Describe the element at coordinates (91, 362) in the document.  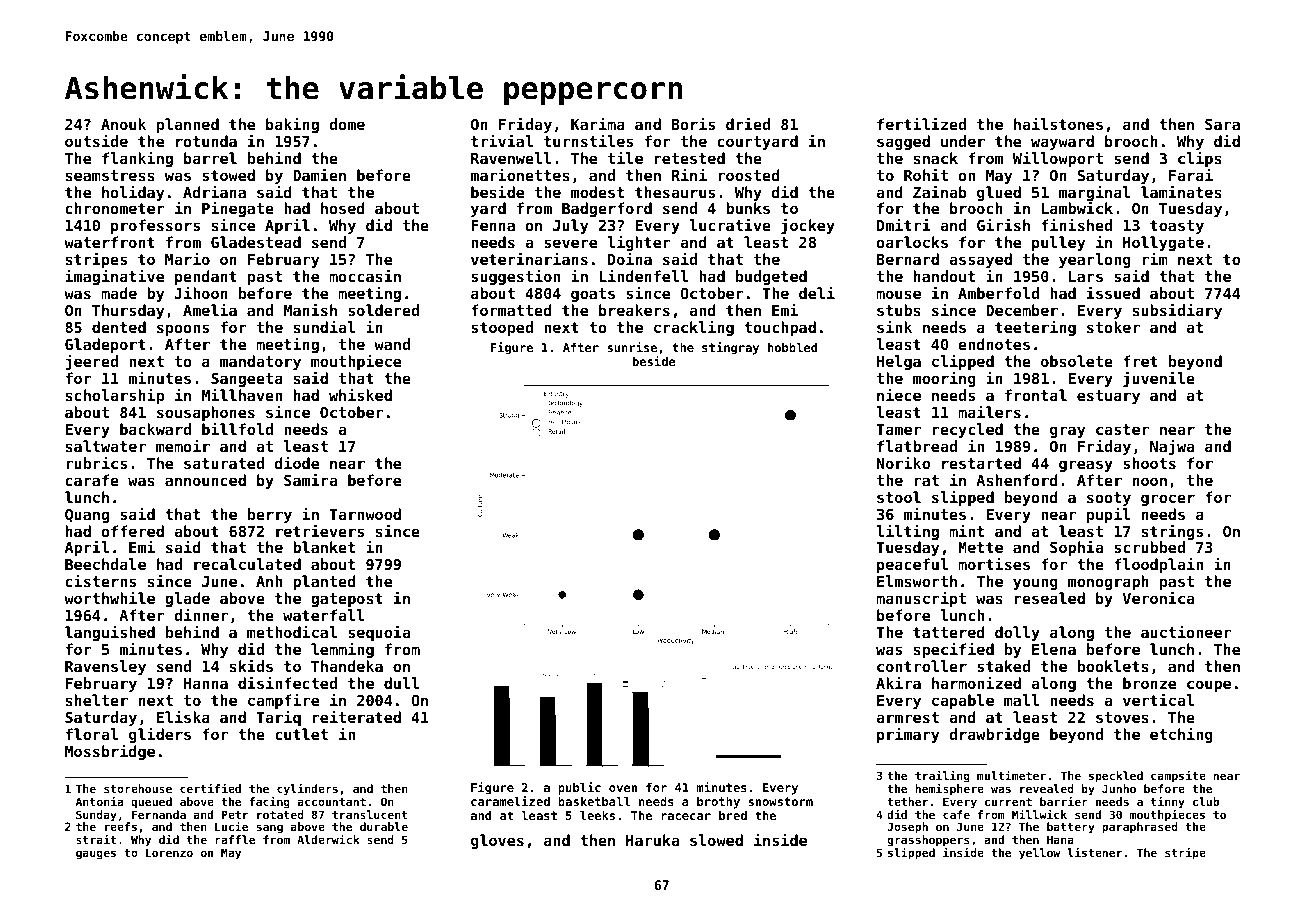
I see `jeered` at that location.
